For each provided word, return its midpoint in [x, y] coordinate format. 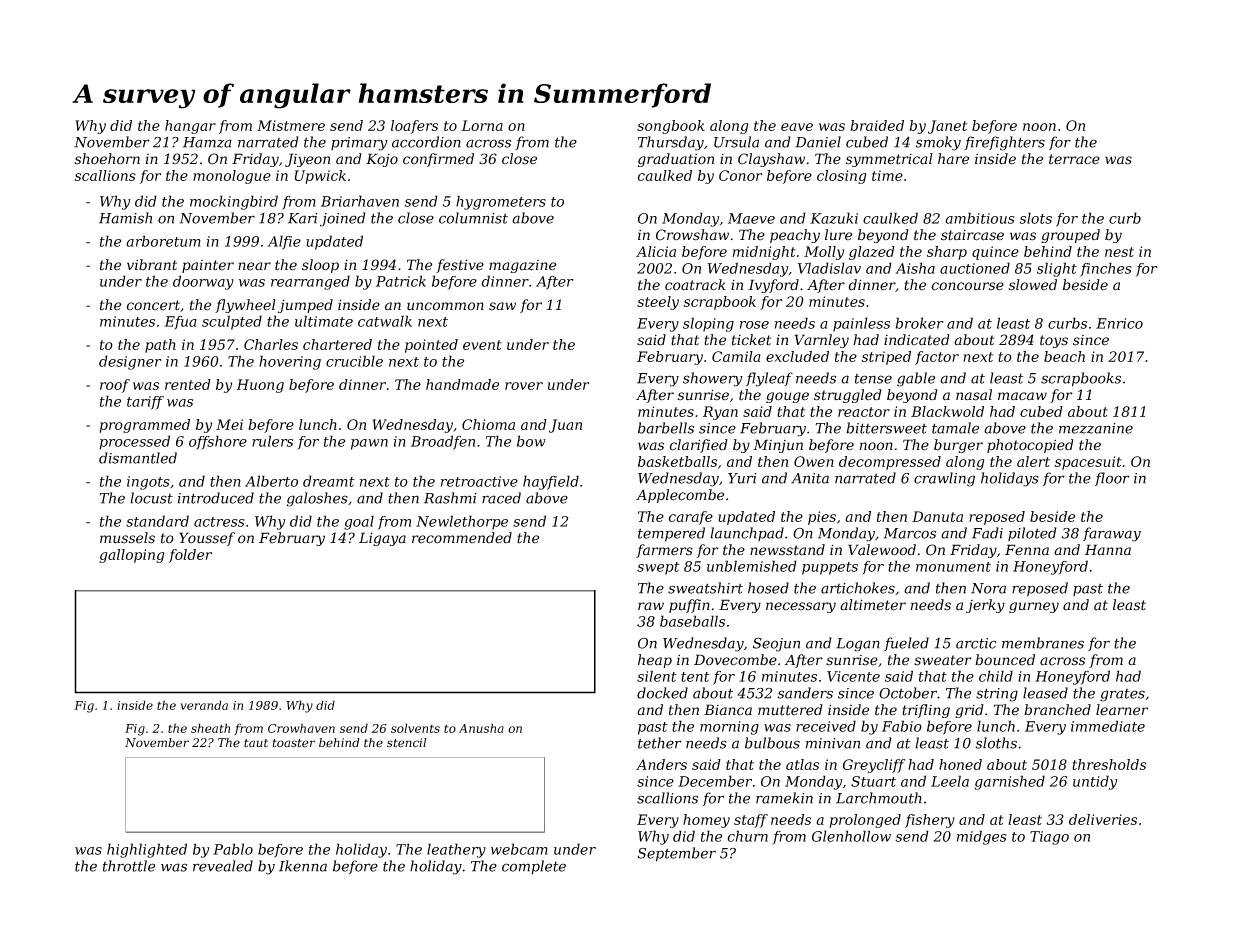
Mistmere [291, 125]
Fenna [1027, 550]
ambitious [980, 218]
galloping [131, 556]
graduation [676, 160]
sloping [708, 324]
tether [660, 743]
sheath [210, 728]
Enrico [1119, 323]
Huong [260, 386]
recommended [462, 538]
